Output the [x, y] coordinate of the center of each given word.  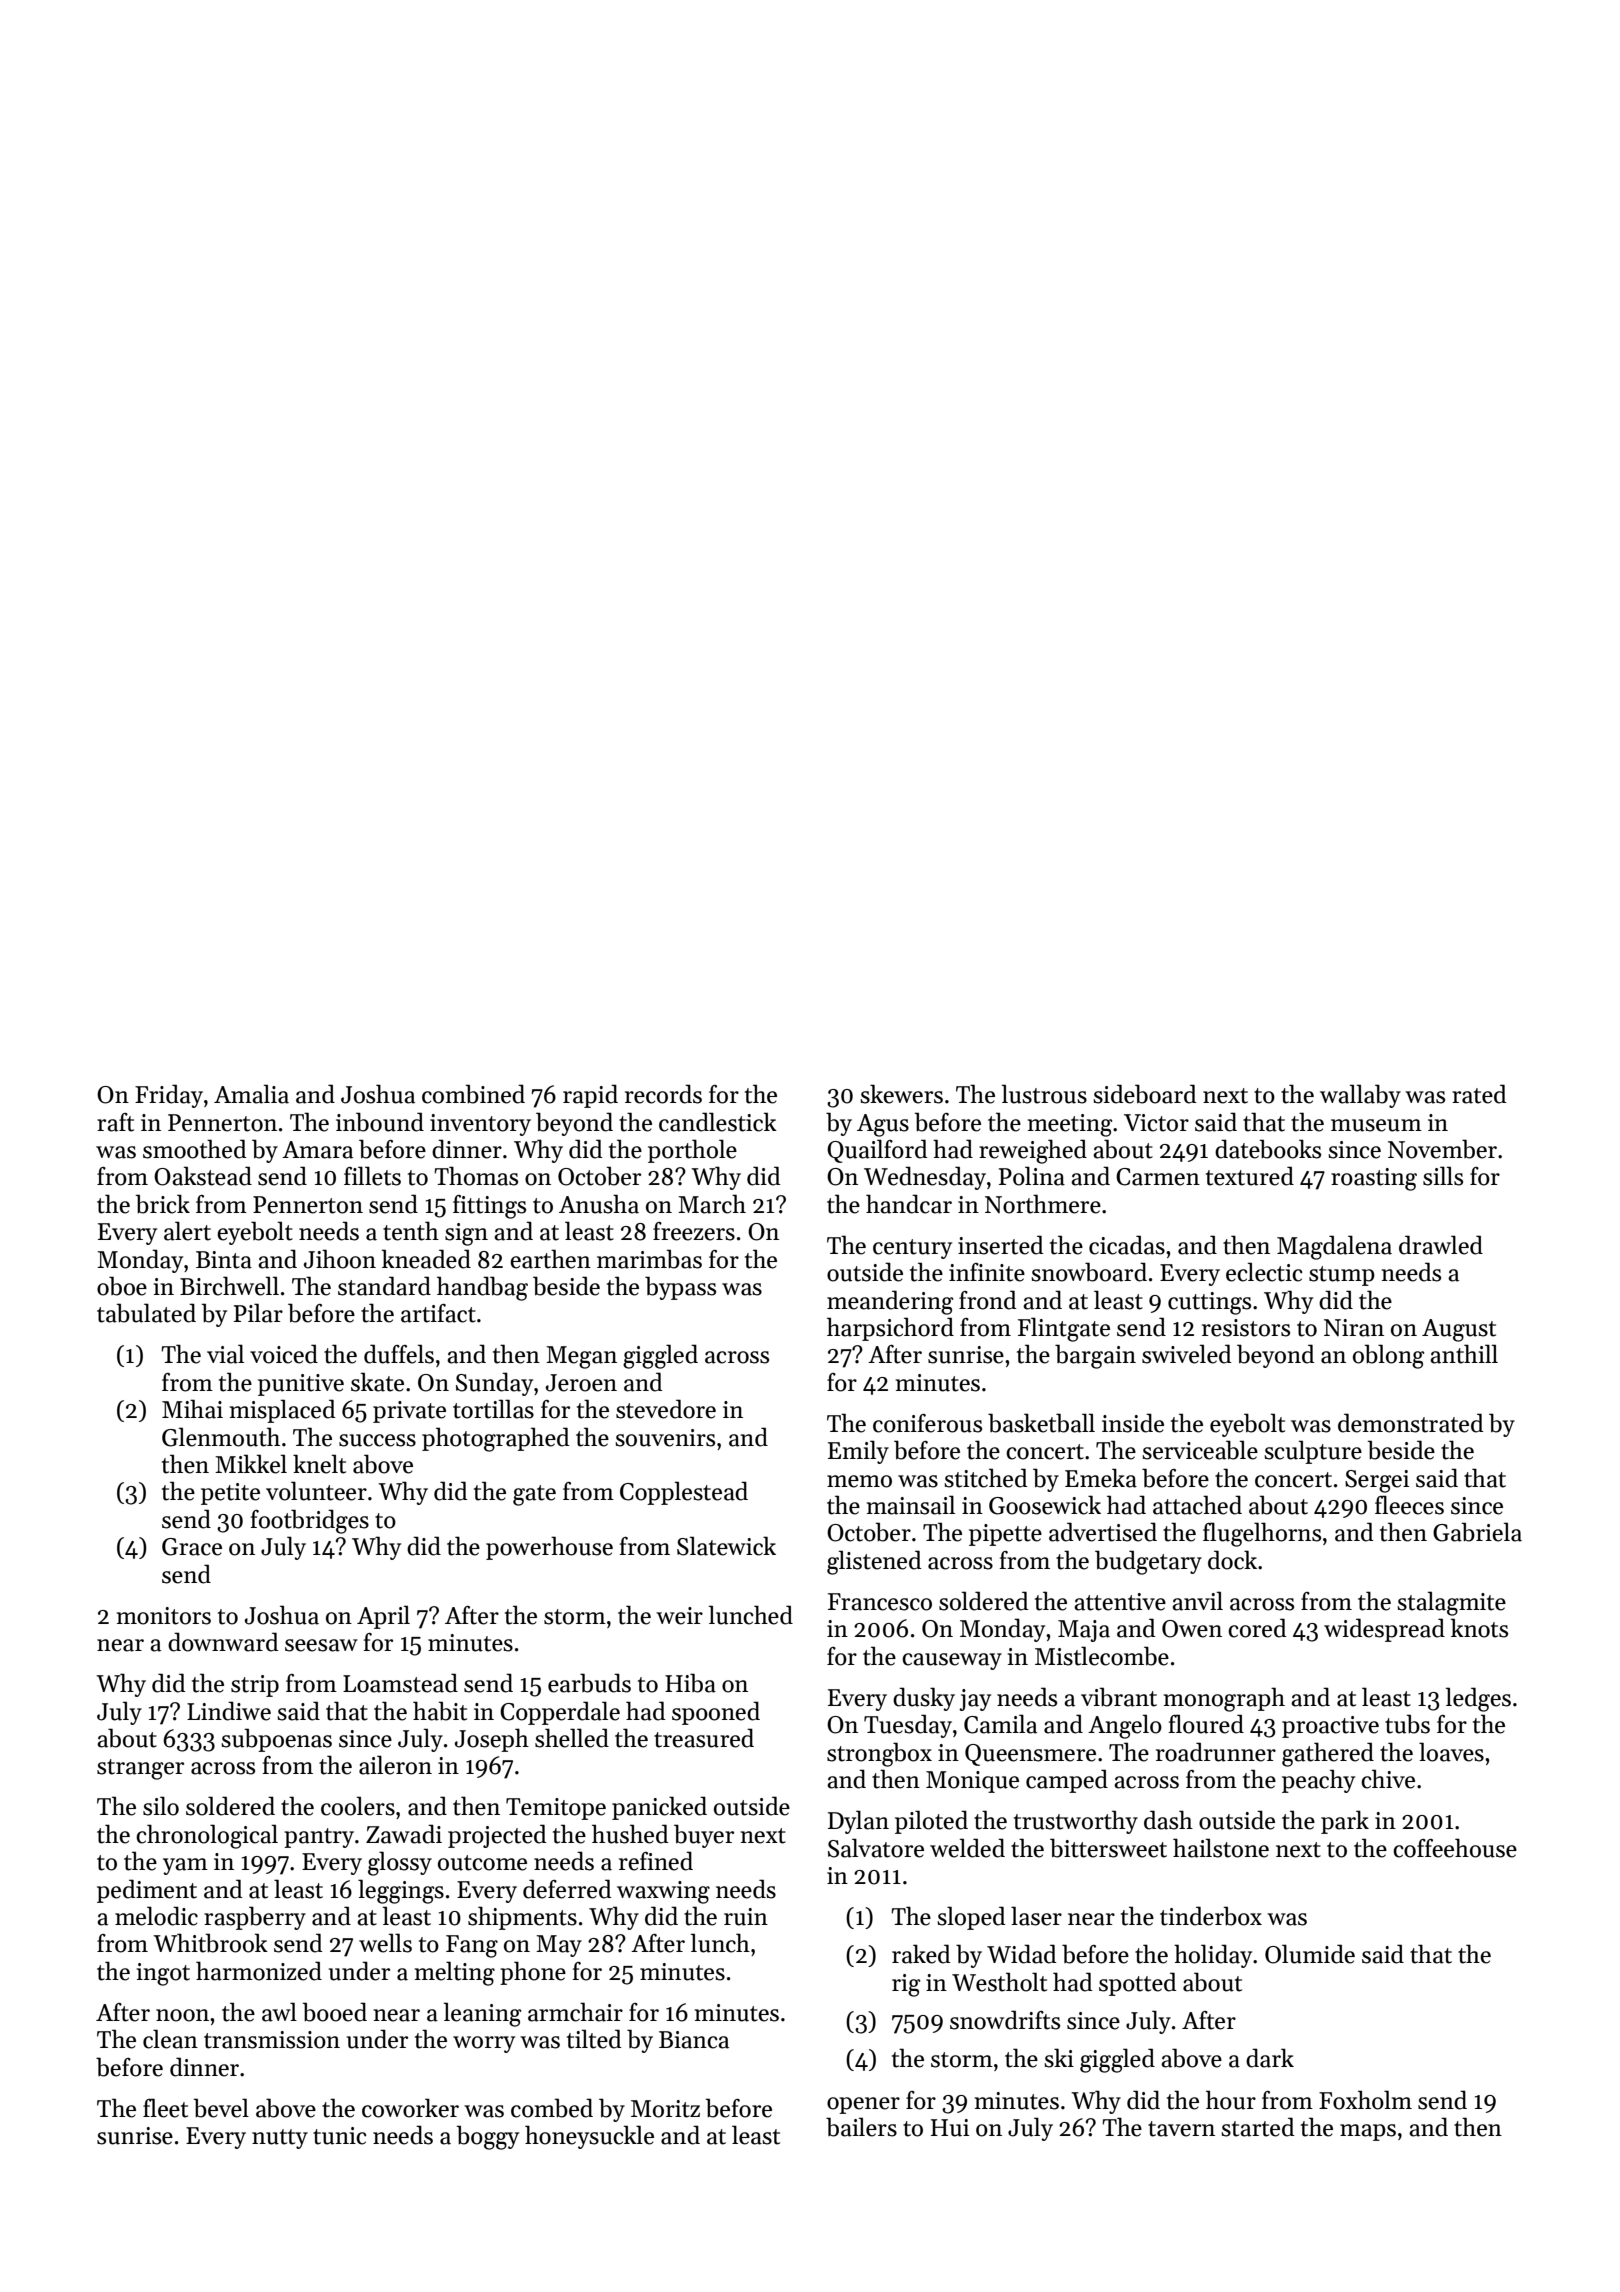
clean [170, 2039]
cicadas [1127, 1245]
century [912, 1249]
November [1442, 1149]
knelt [319, 1464]
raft [115, 1122]
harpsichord [890, 1329]
